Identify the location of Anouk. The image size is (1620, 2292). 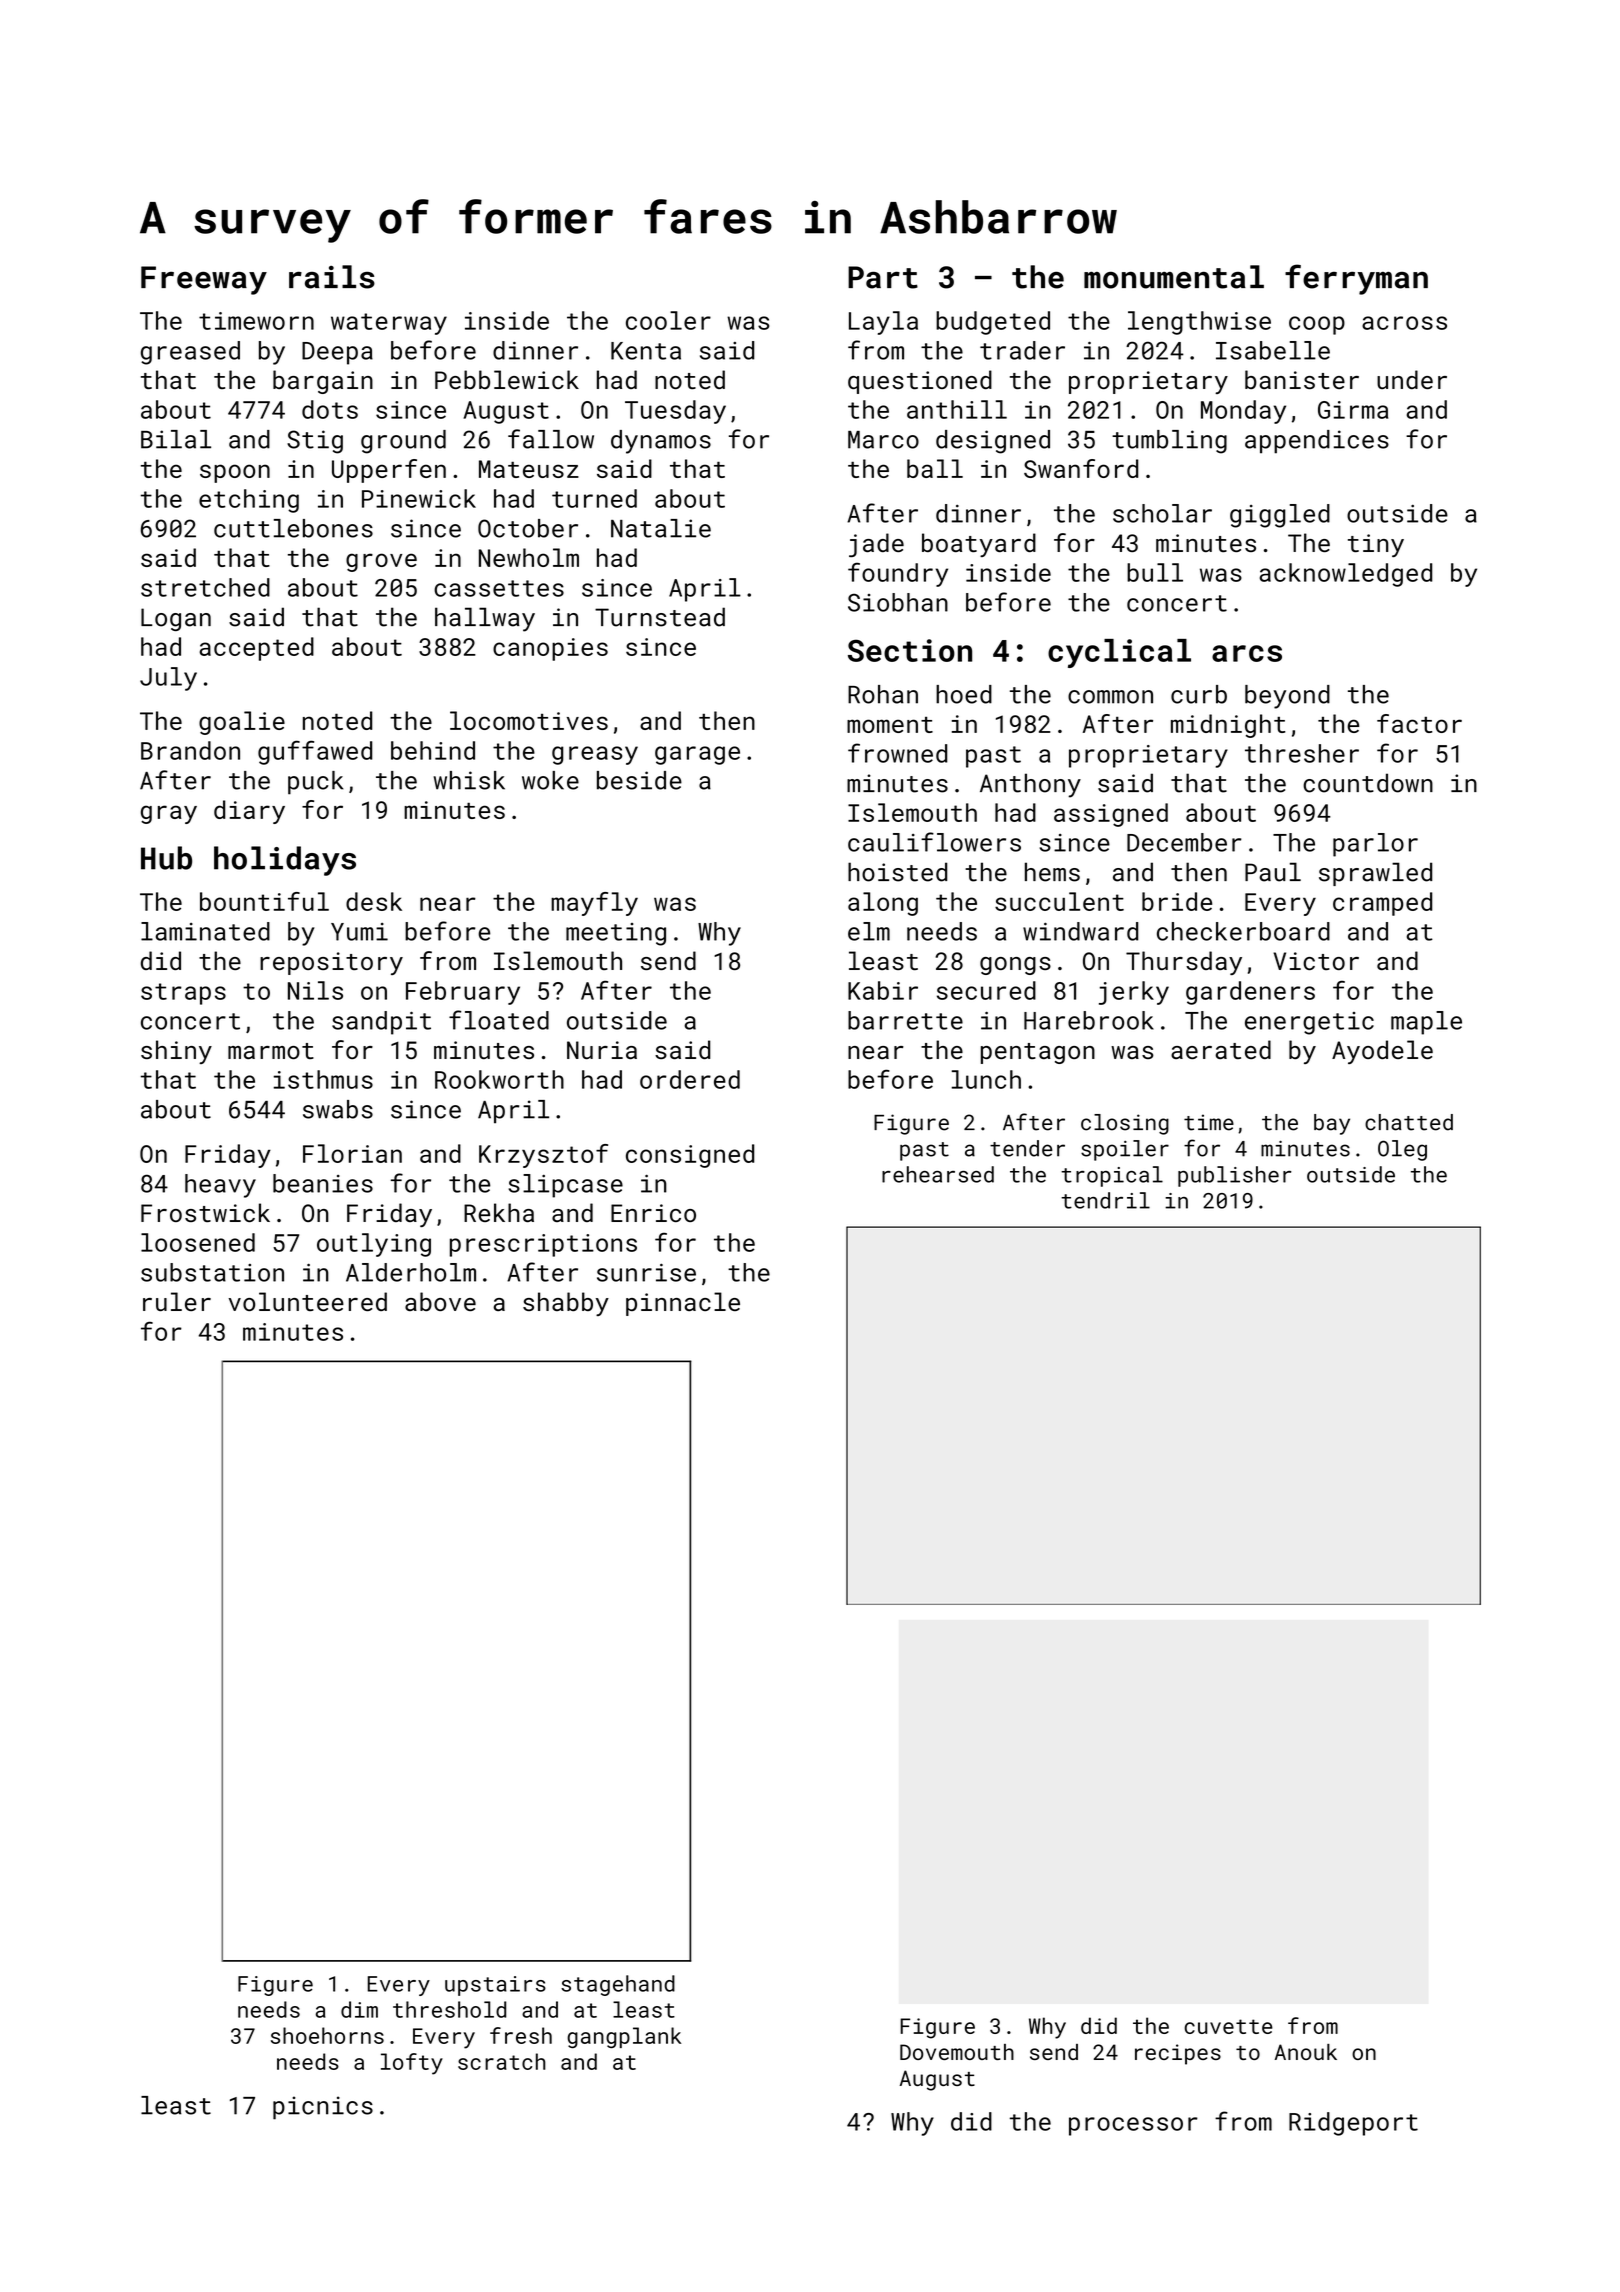
(1306, 2052).
